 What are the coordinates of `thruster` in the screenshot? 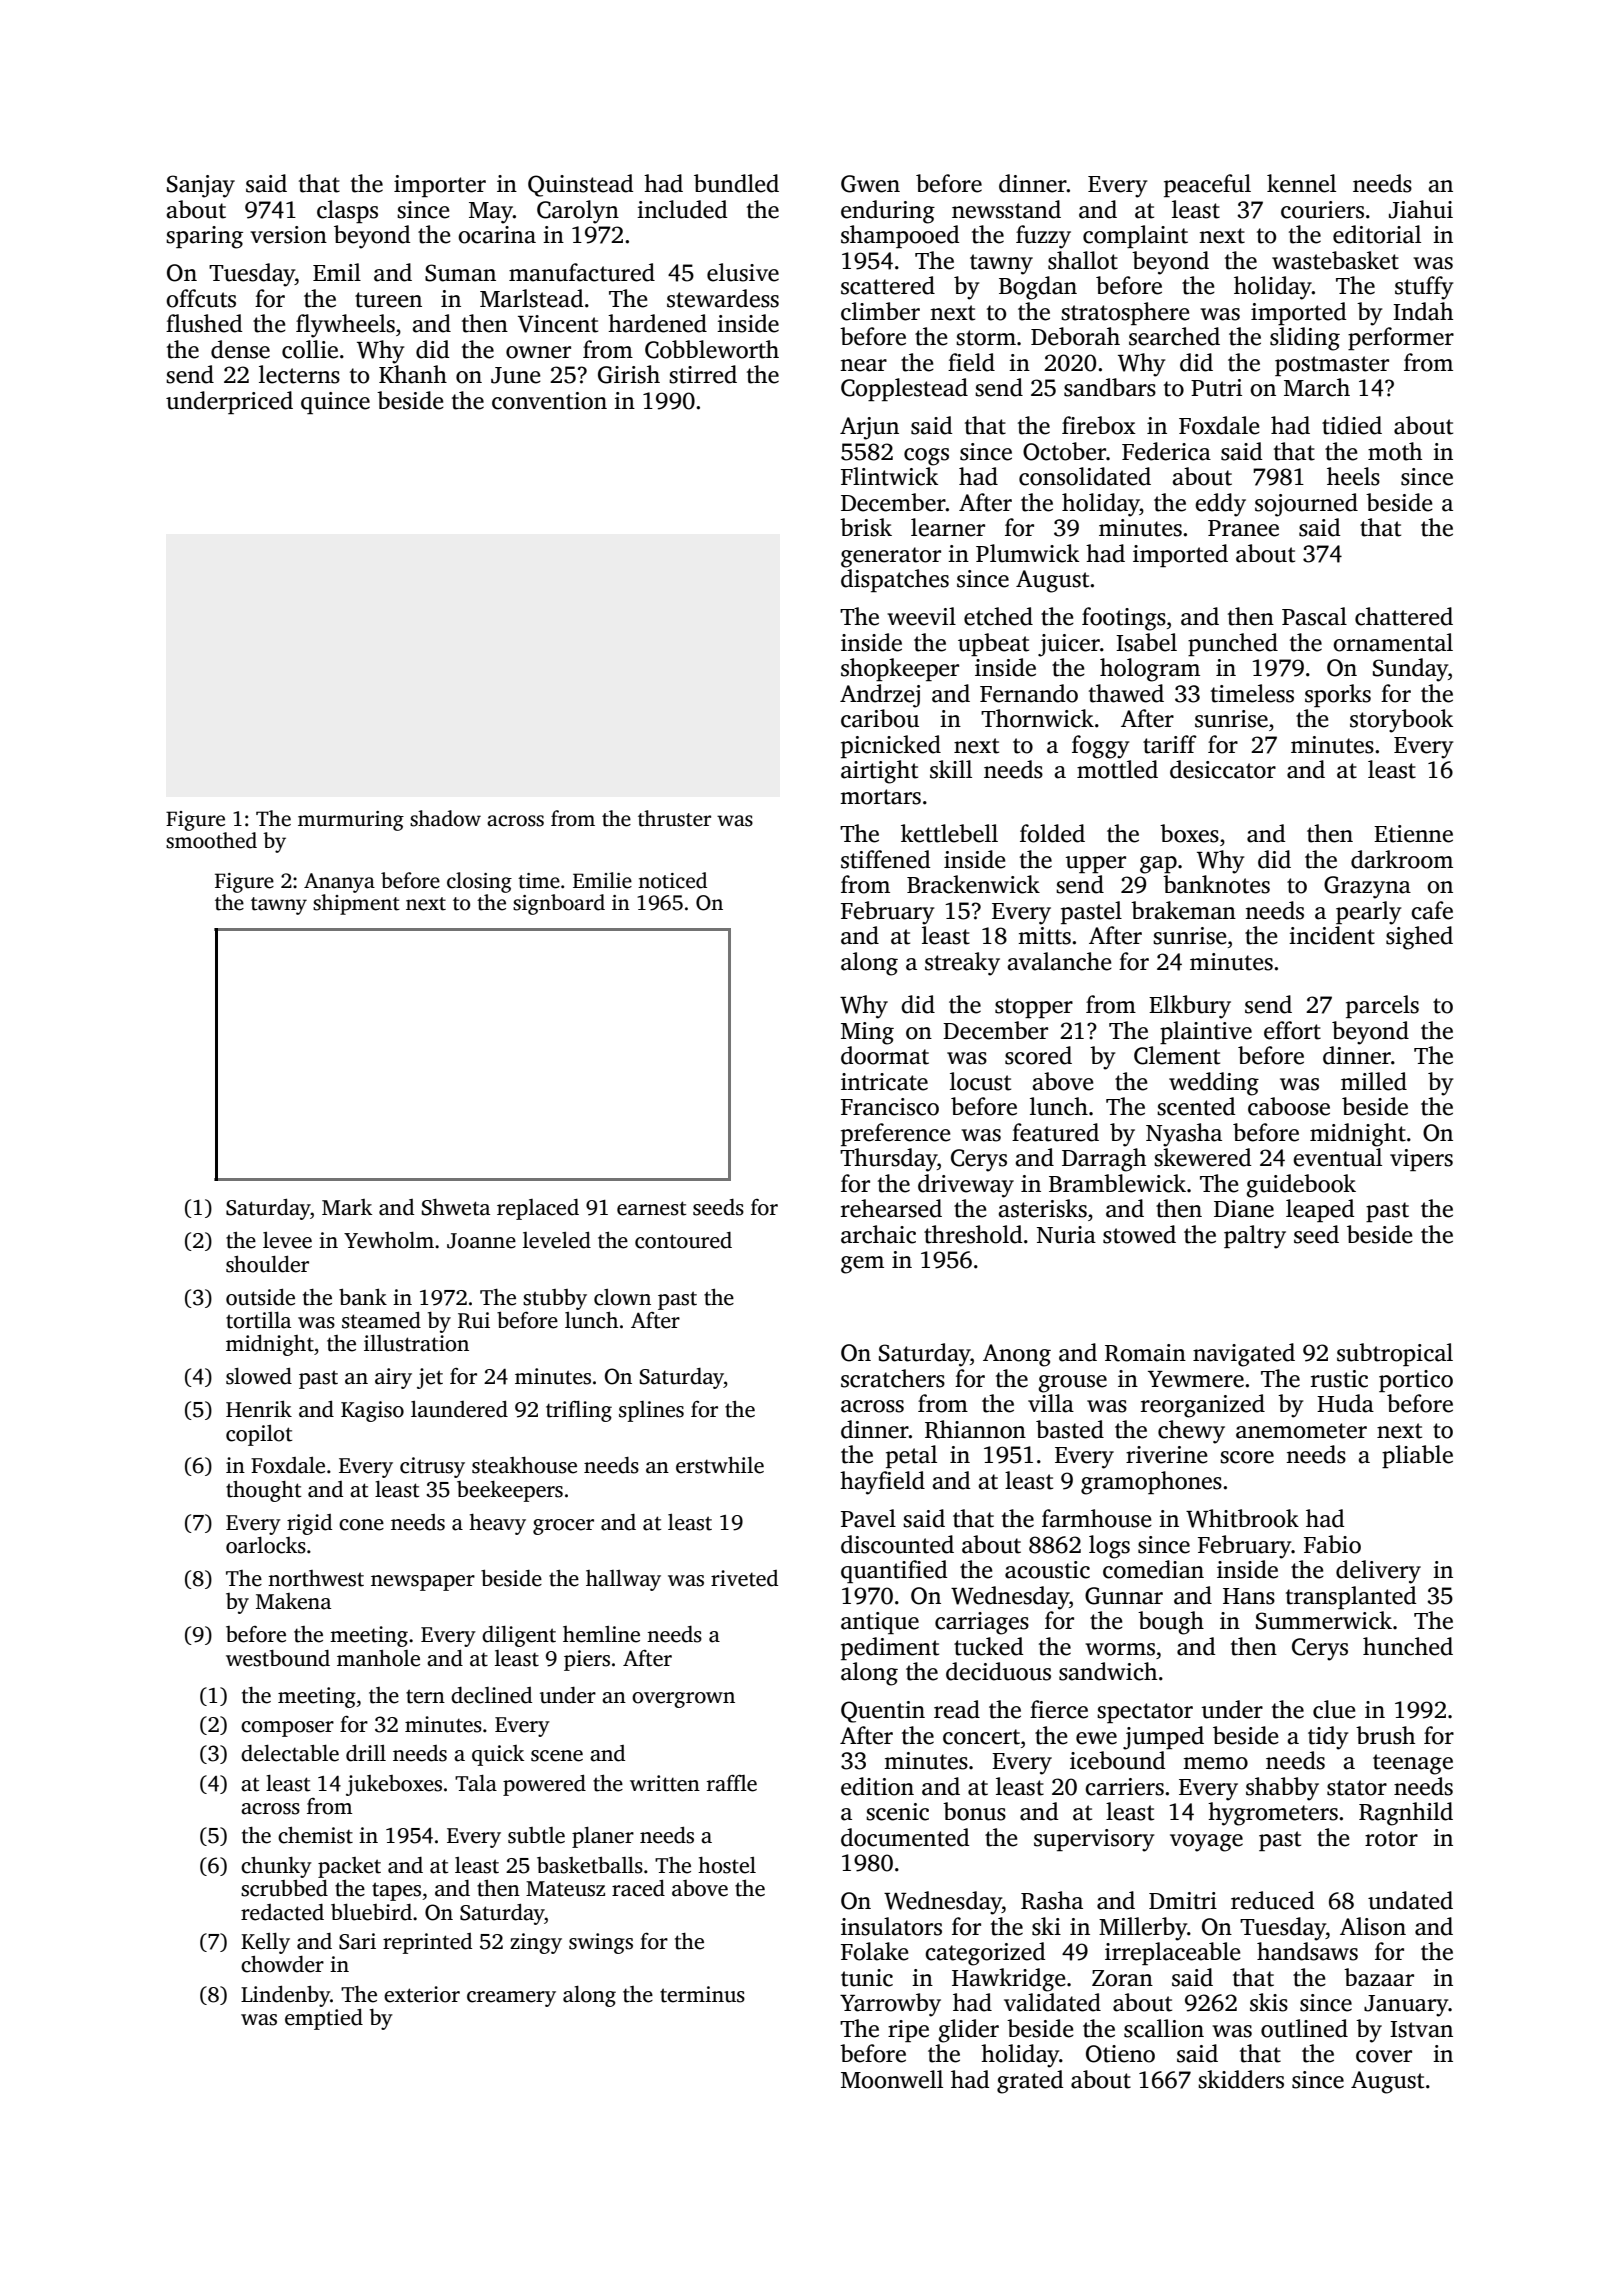 It's located at (674, 818).
